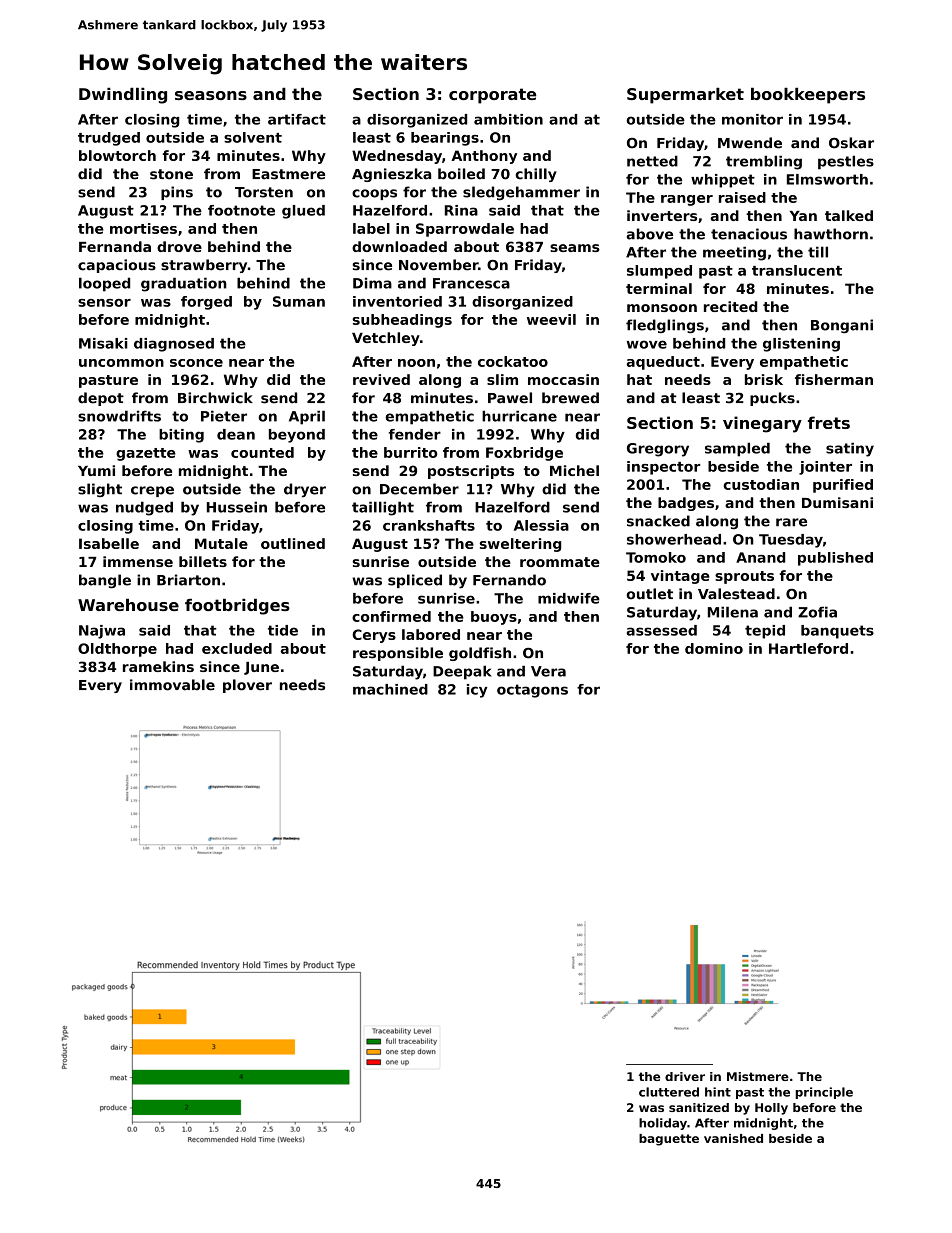  What do you see at coordinates (575, 248) in the screenshot?
I see `seams` at bounding box center [575, 248].
